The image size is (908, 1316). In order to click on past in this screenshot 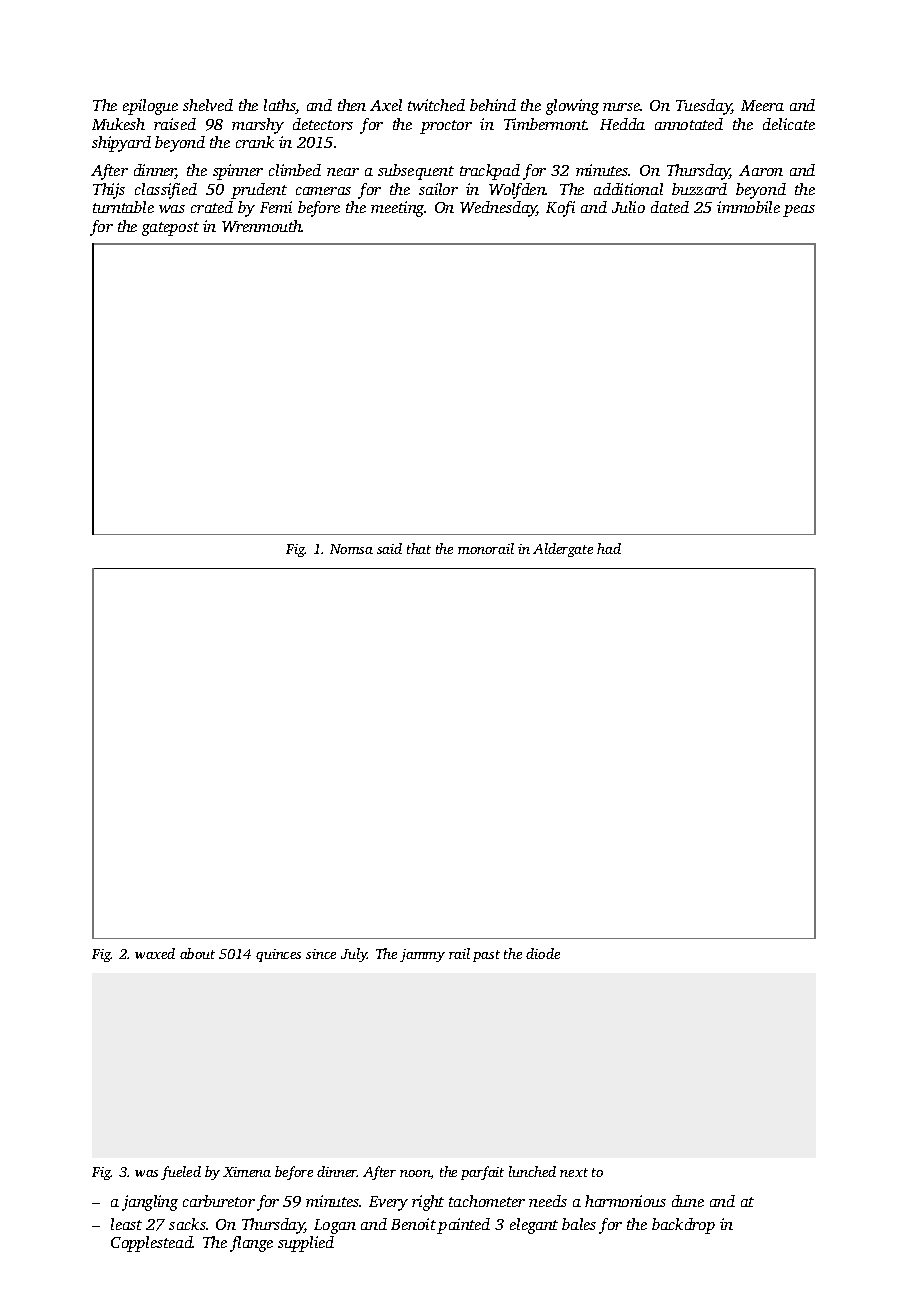, I will do `click(486, 956)`.
